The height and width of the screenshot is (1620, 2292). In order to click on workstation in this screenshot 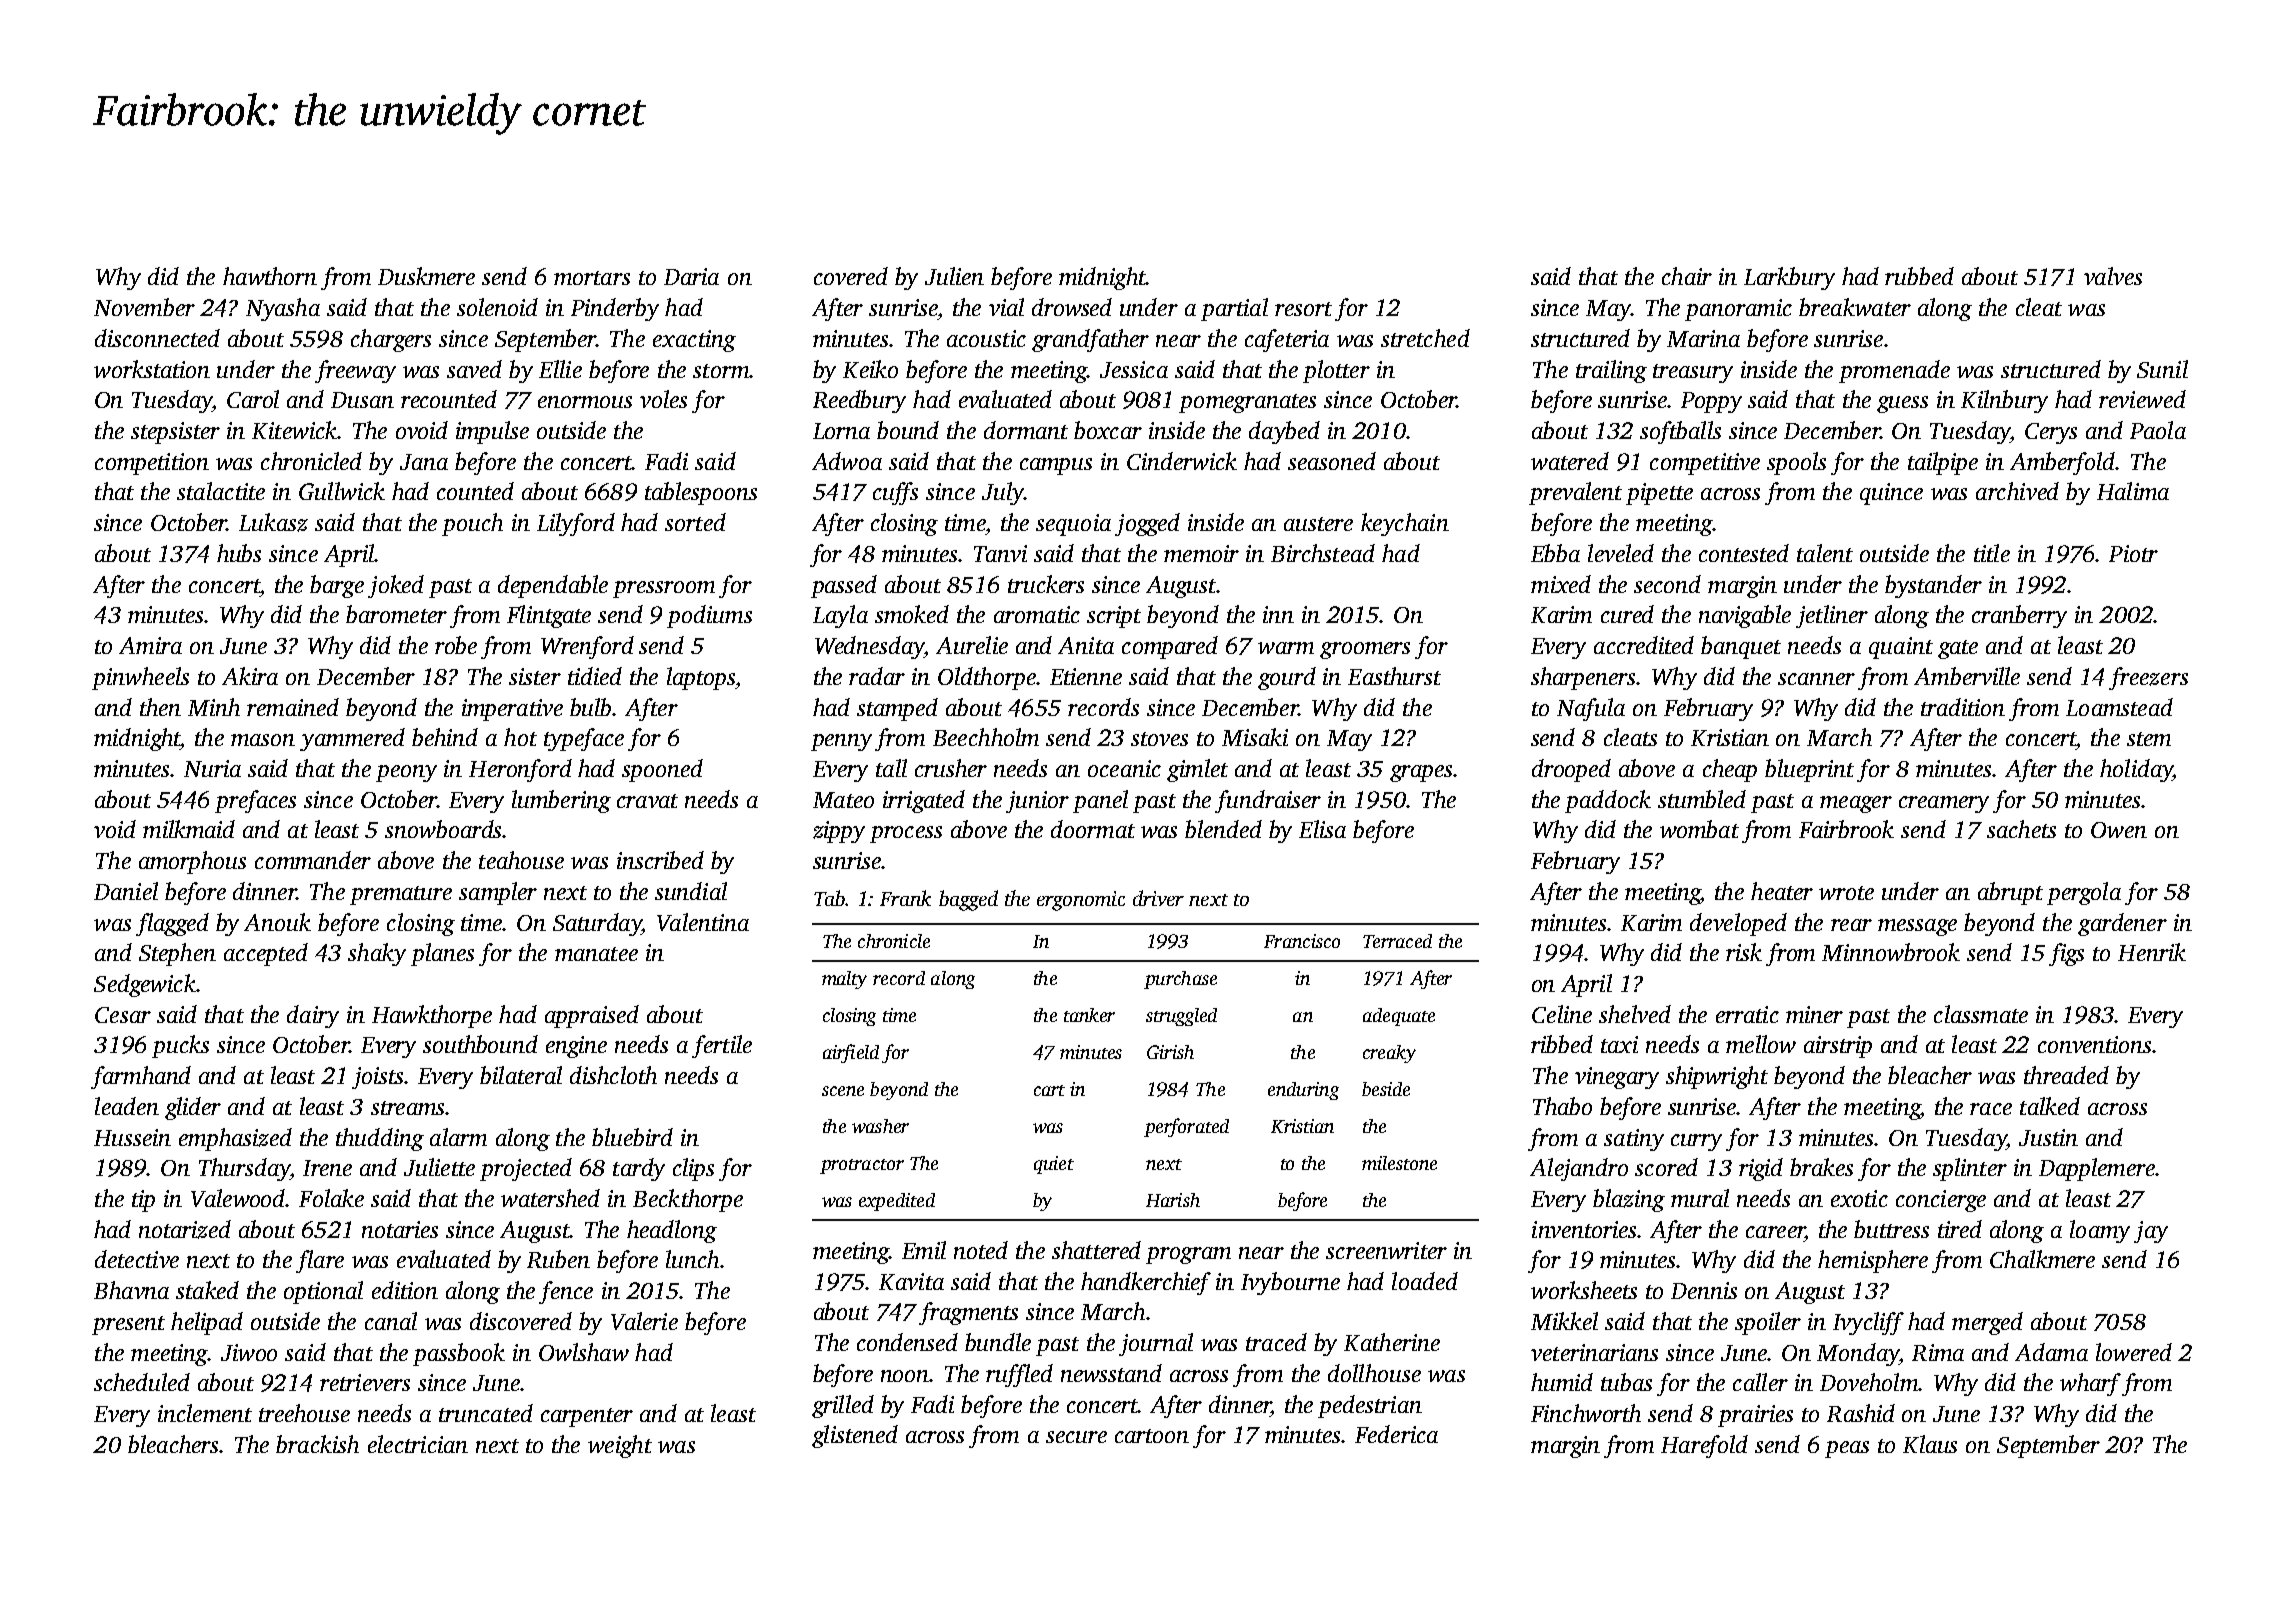, I will do `click(152, 369)`.
